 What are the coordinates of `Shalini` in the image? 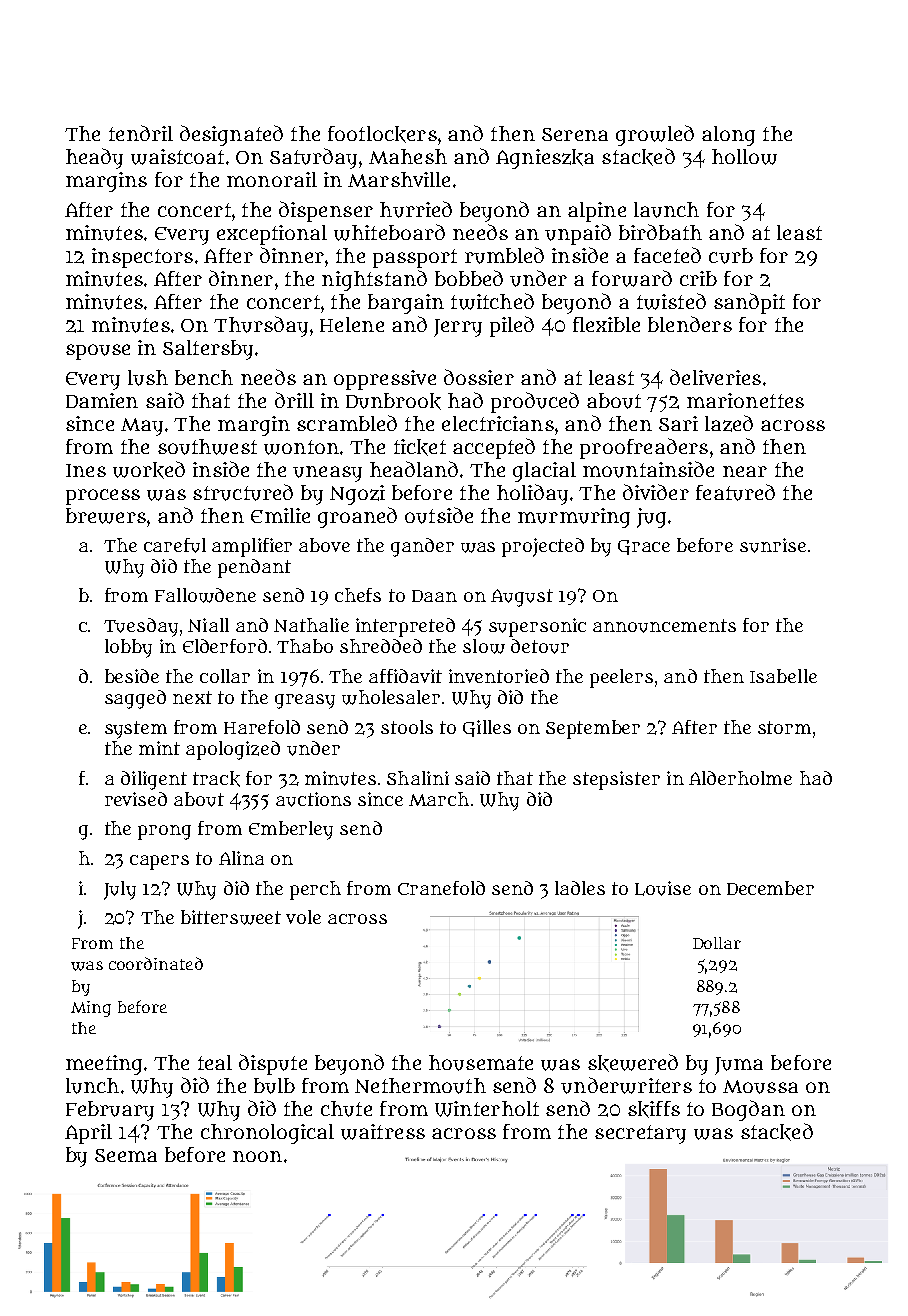 It's located at (418, 778).
